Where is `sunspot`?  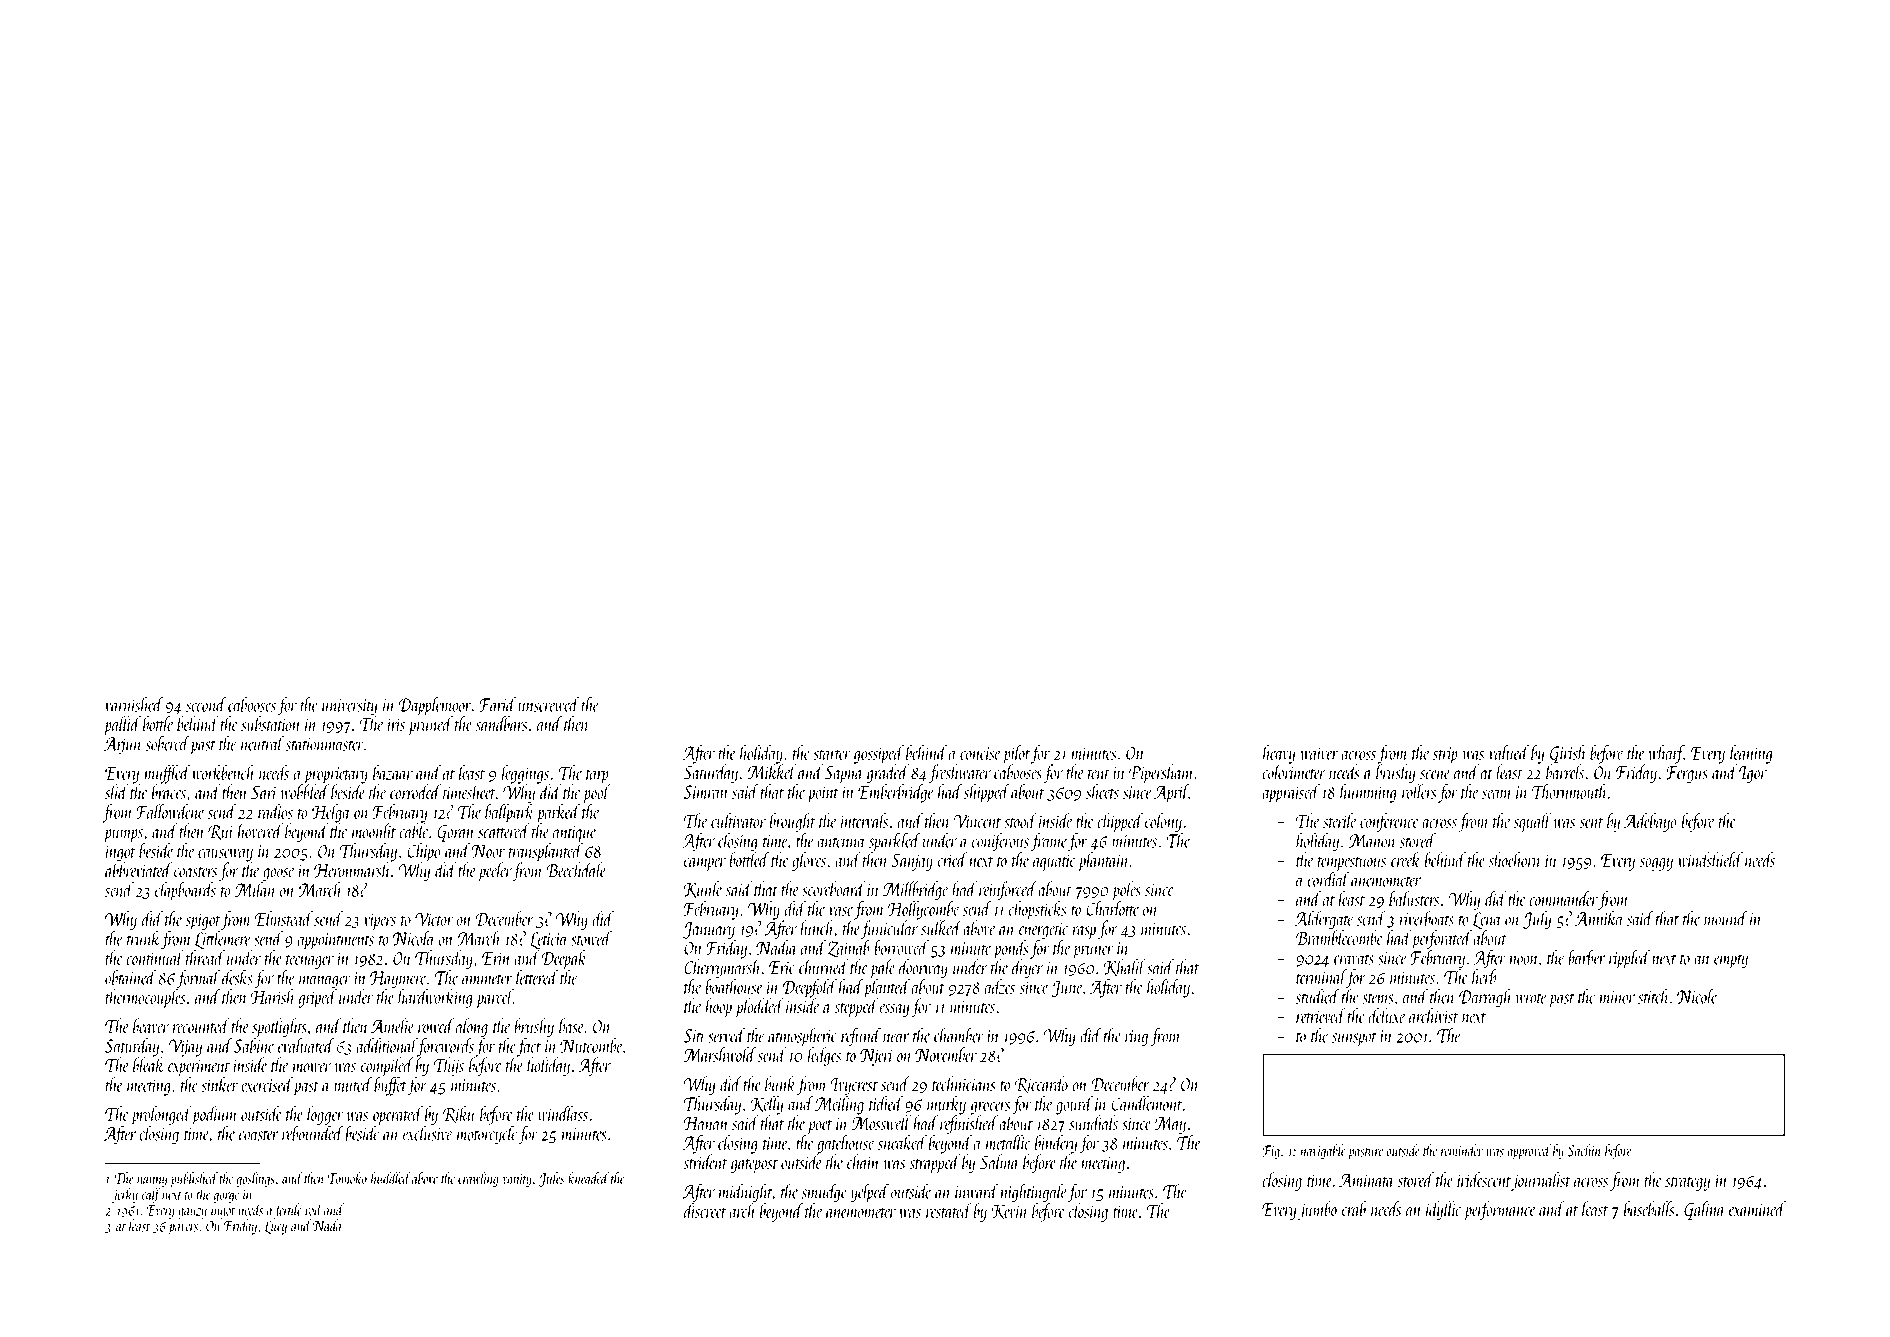 sunspot is located at coordinates (1354, 1039).
